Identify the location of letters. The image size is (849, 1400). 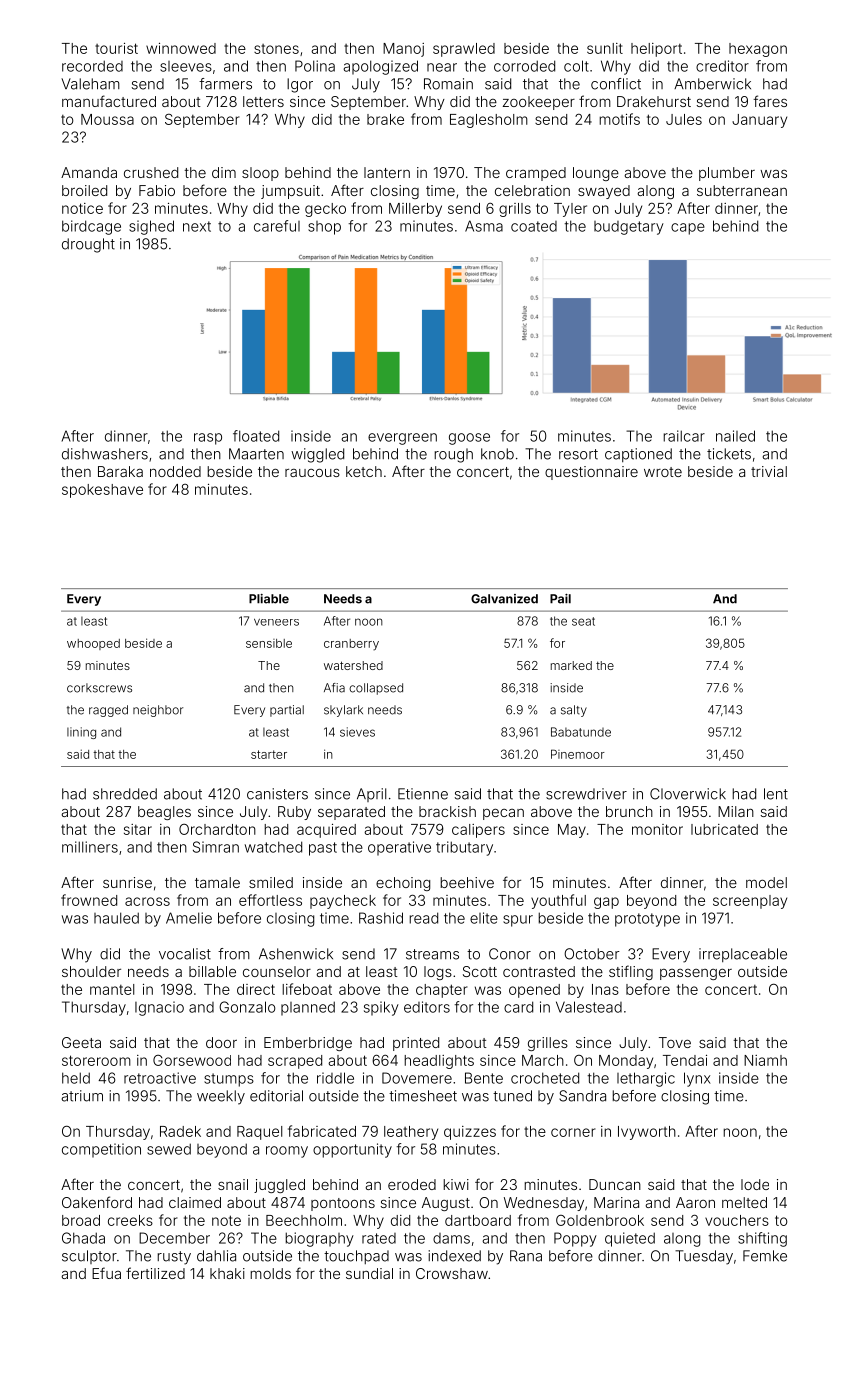
(263, 101).
